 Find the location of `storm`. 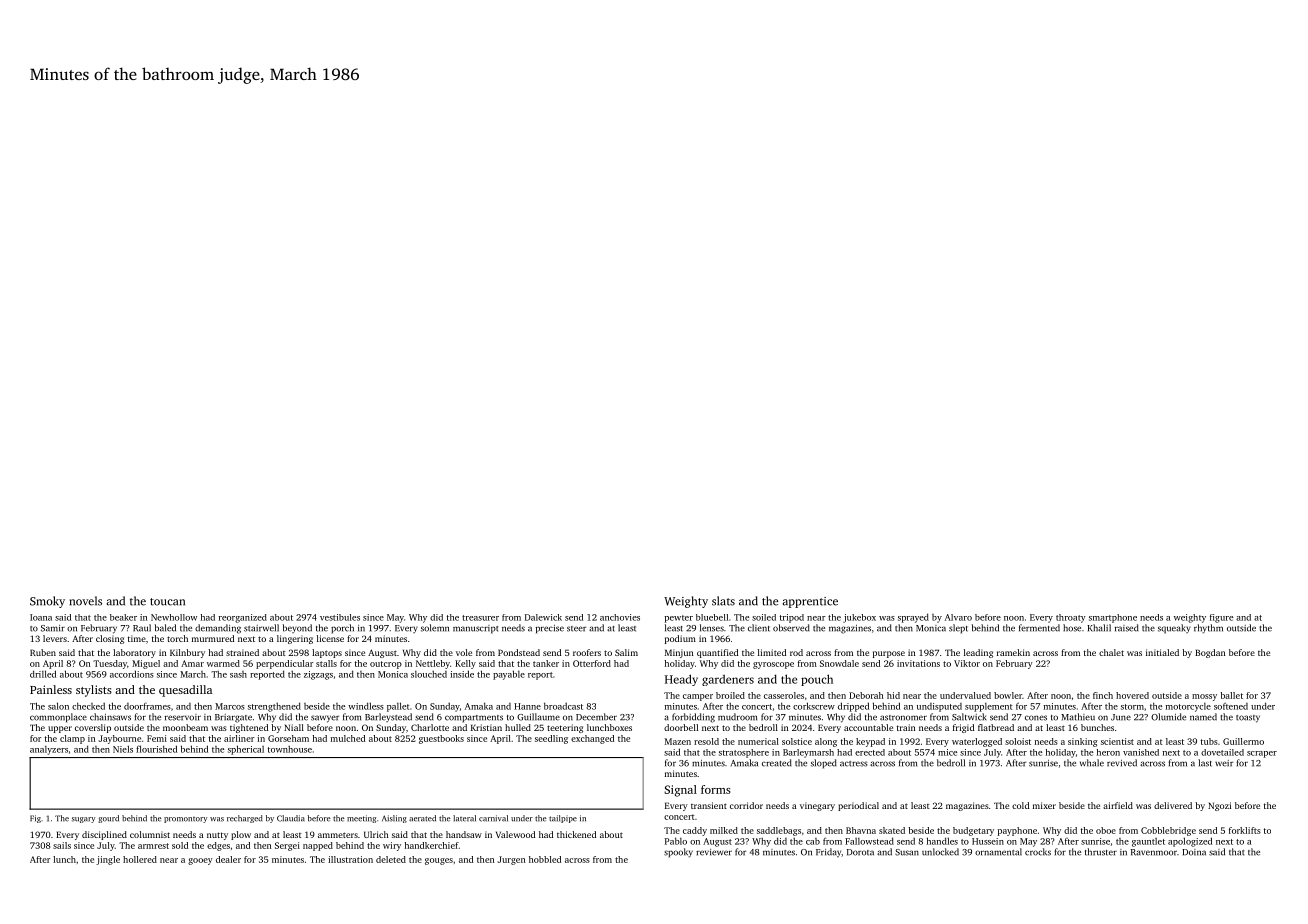

storm is located at coordinates (1132, 707).
